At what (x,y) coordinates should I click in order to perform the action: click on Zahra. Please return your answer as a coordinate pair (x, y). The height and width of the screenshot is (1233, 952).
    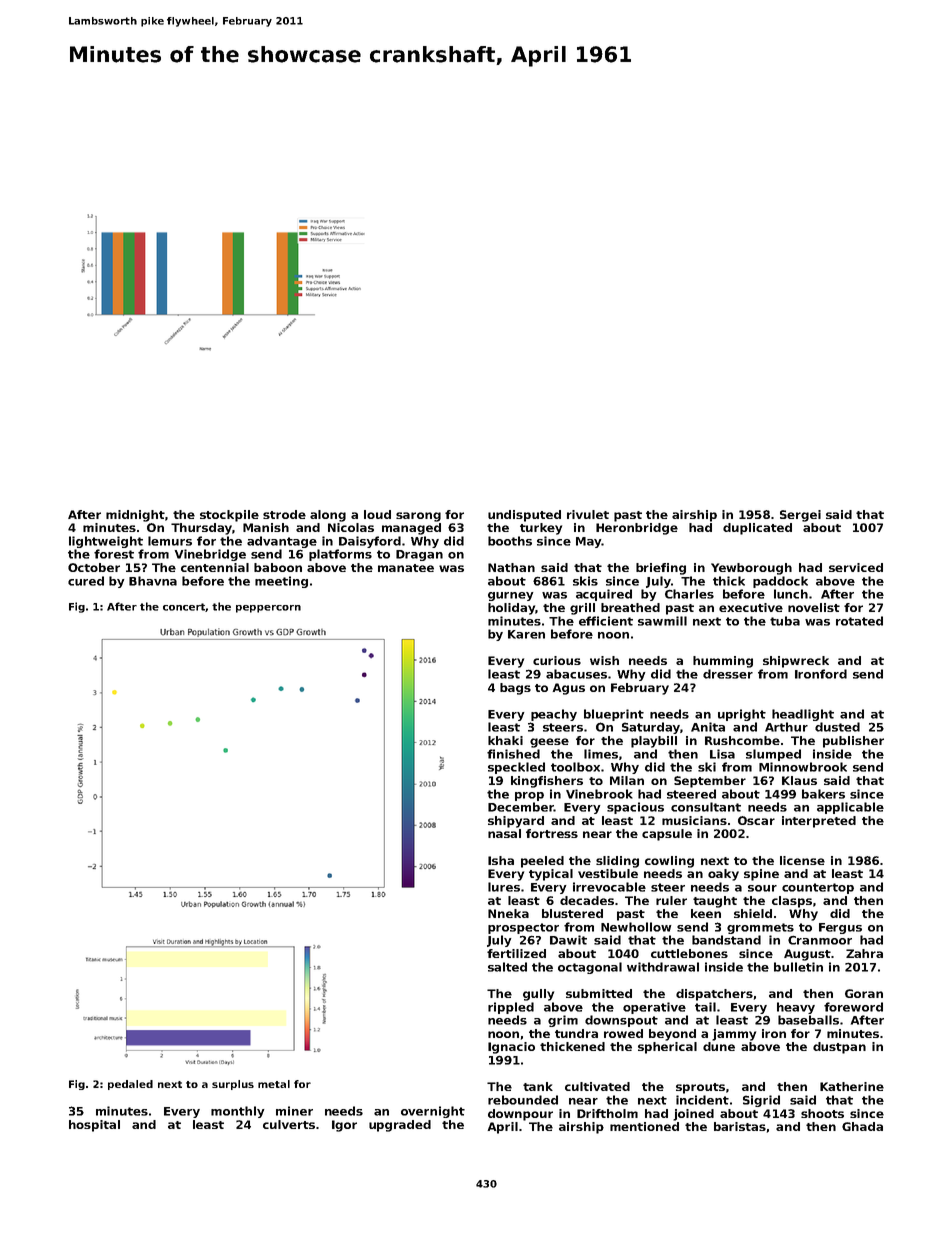
    Looking at the image, I should click on (864, 953).
